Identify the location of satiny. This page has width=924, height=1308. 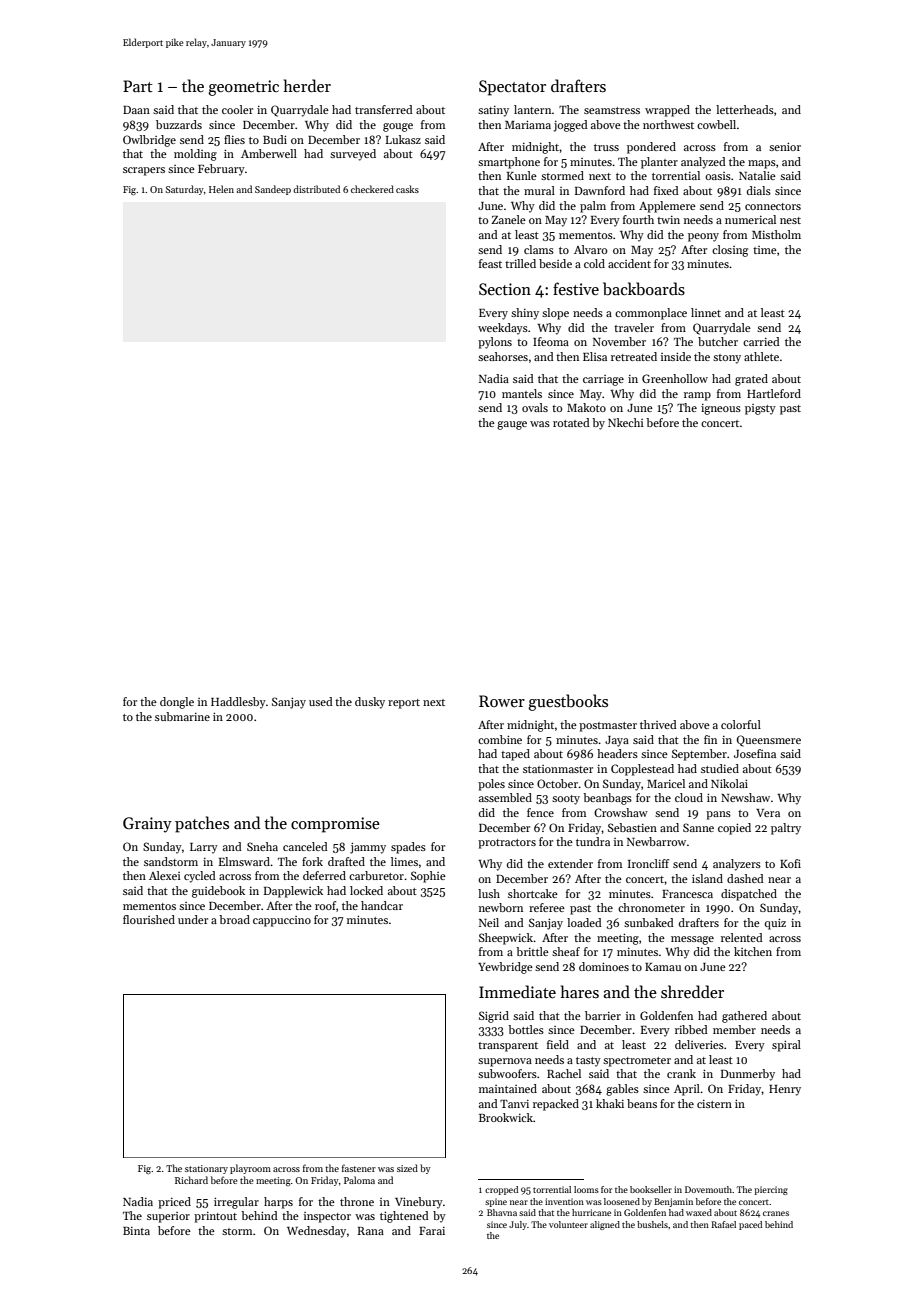
(493, 111).
